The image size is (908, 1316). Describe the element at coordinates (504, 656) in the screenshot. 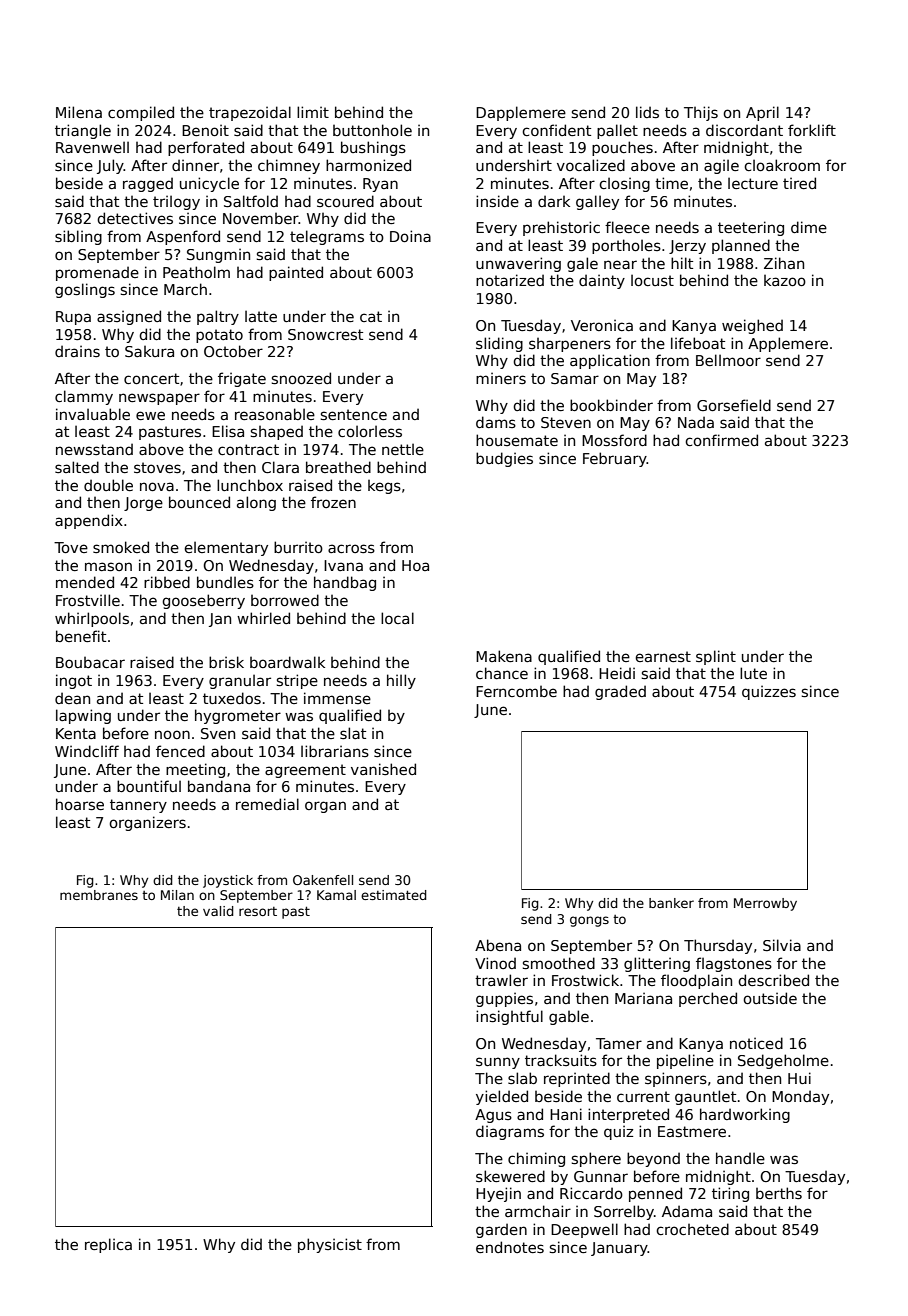

I see `Makena` at that location.
